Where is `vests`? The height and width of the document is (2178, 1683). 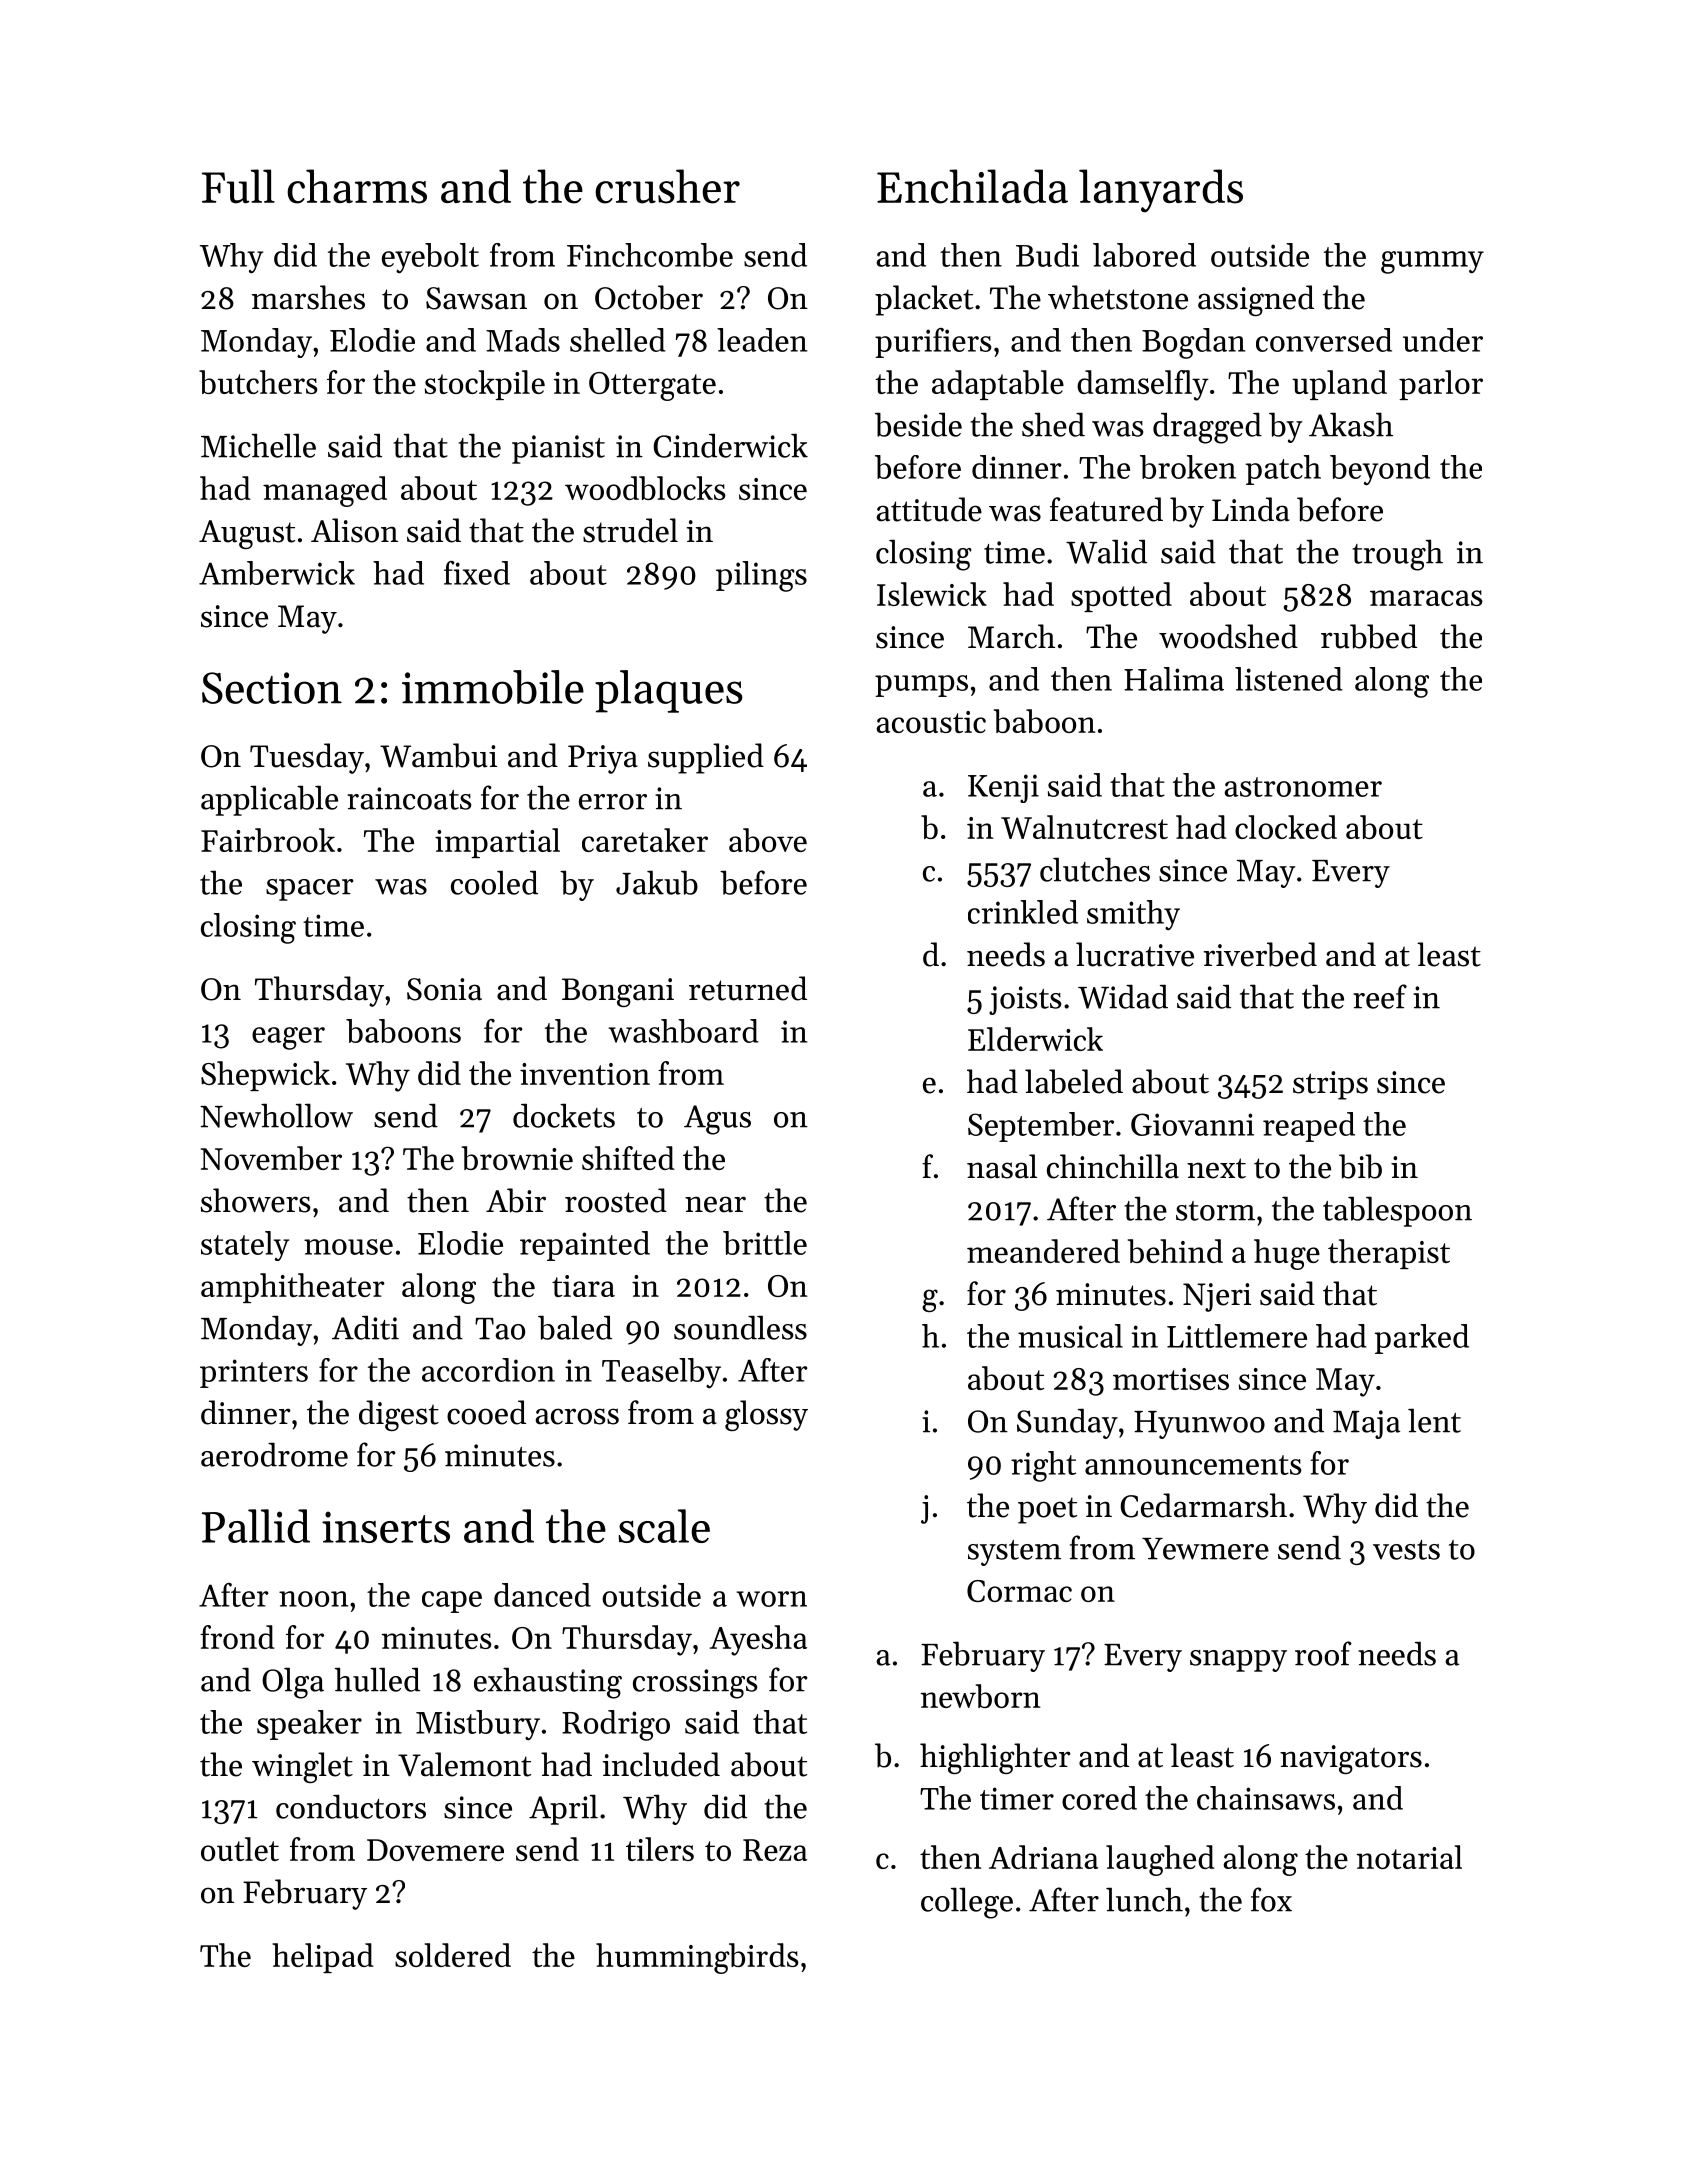 vests is located at coordinates (1406, 1550).
